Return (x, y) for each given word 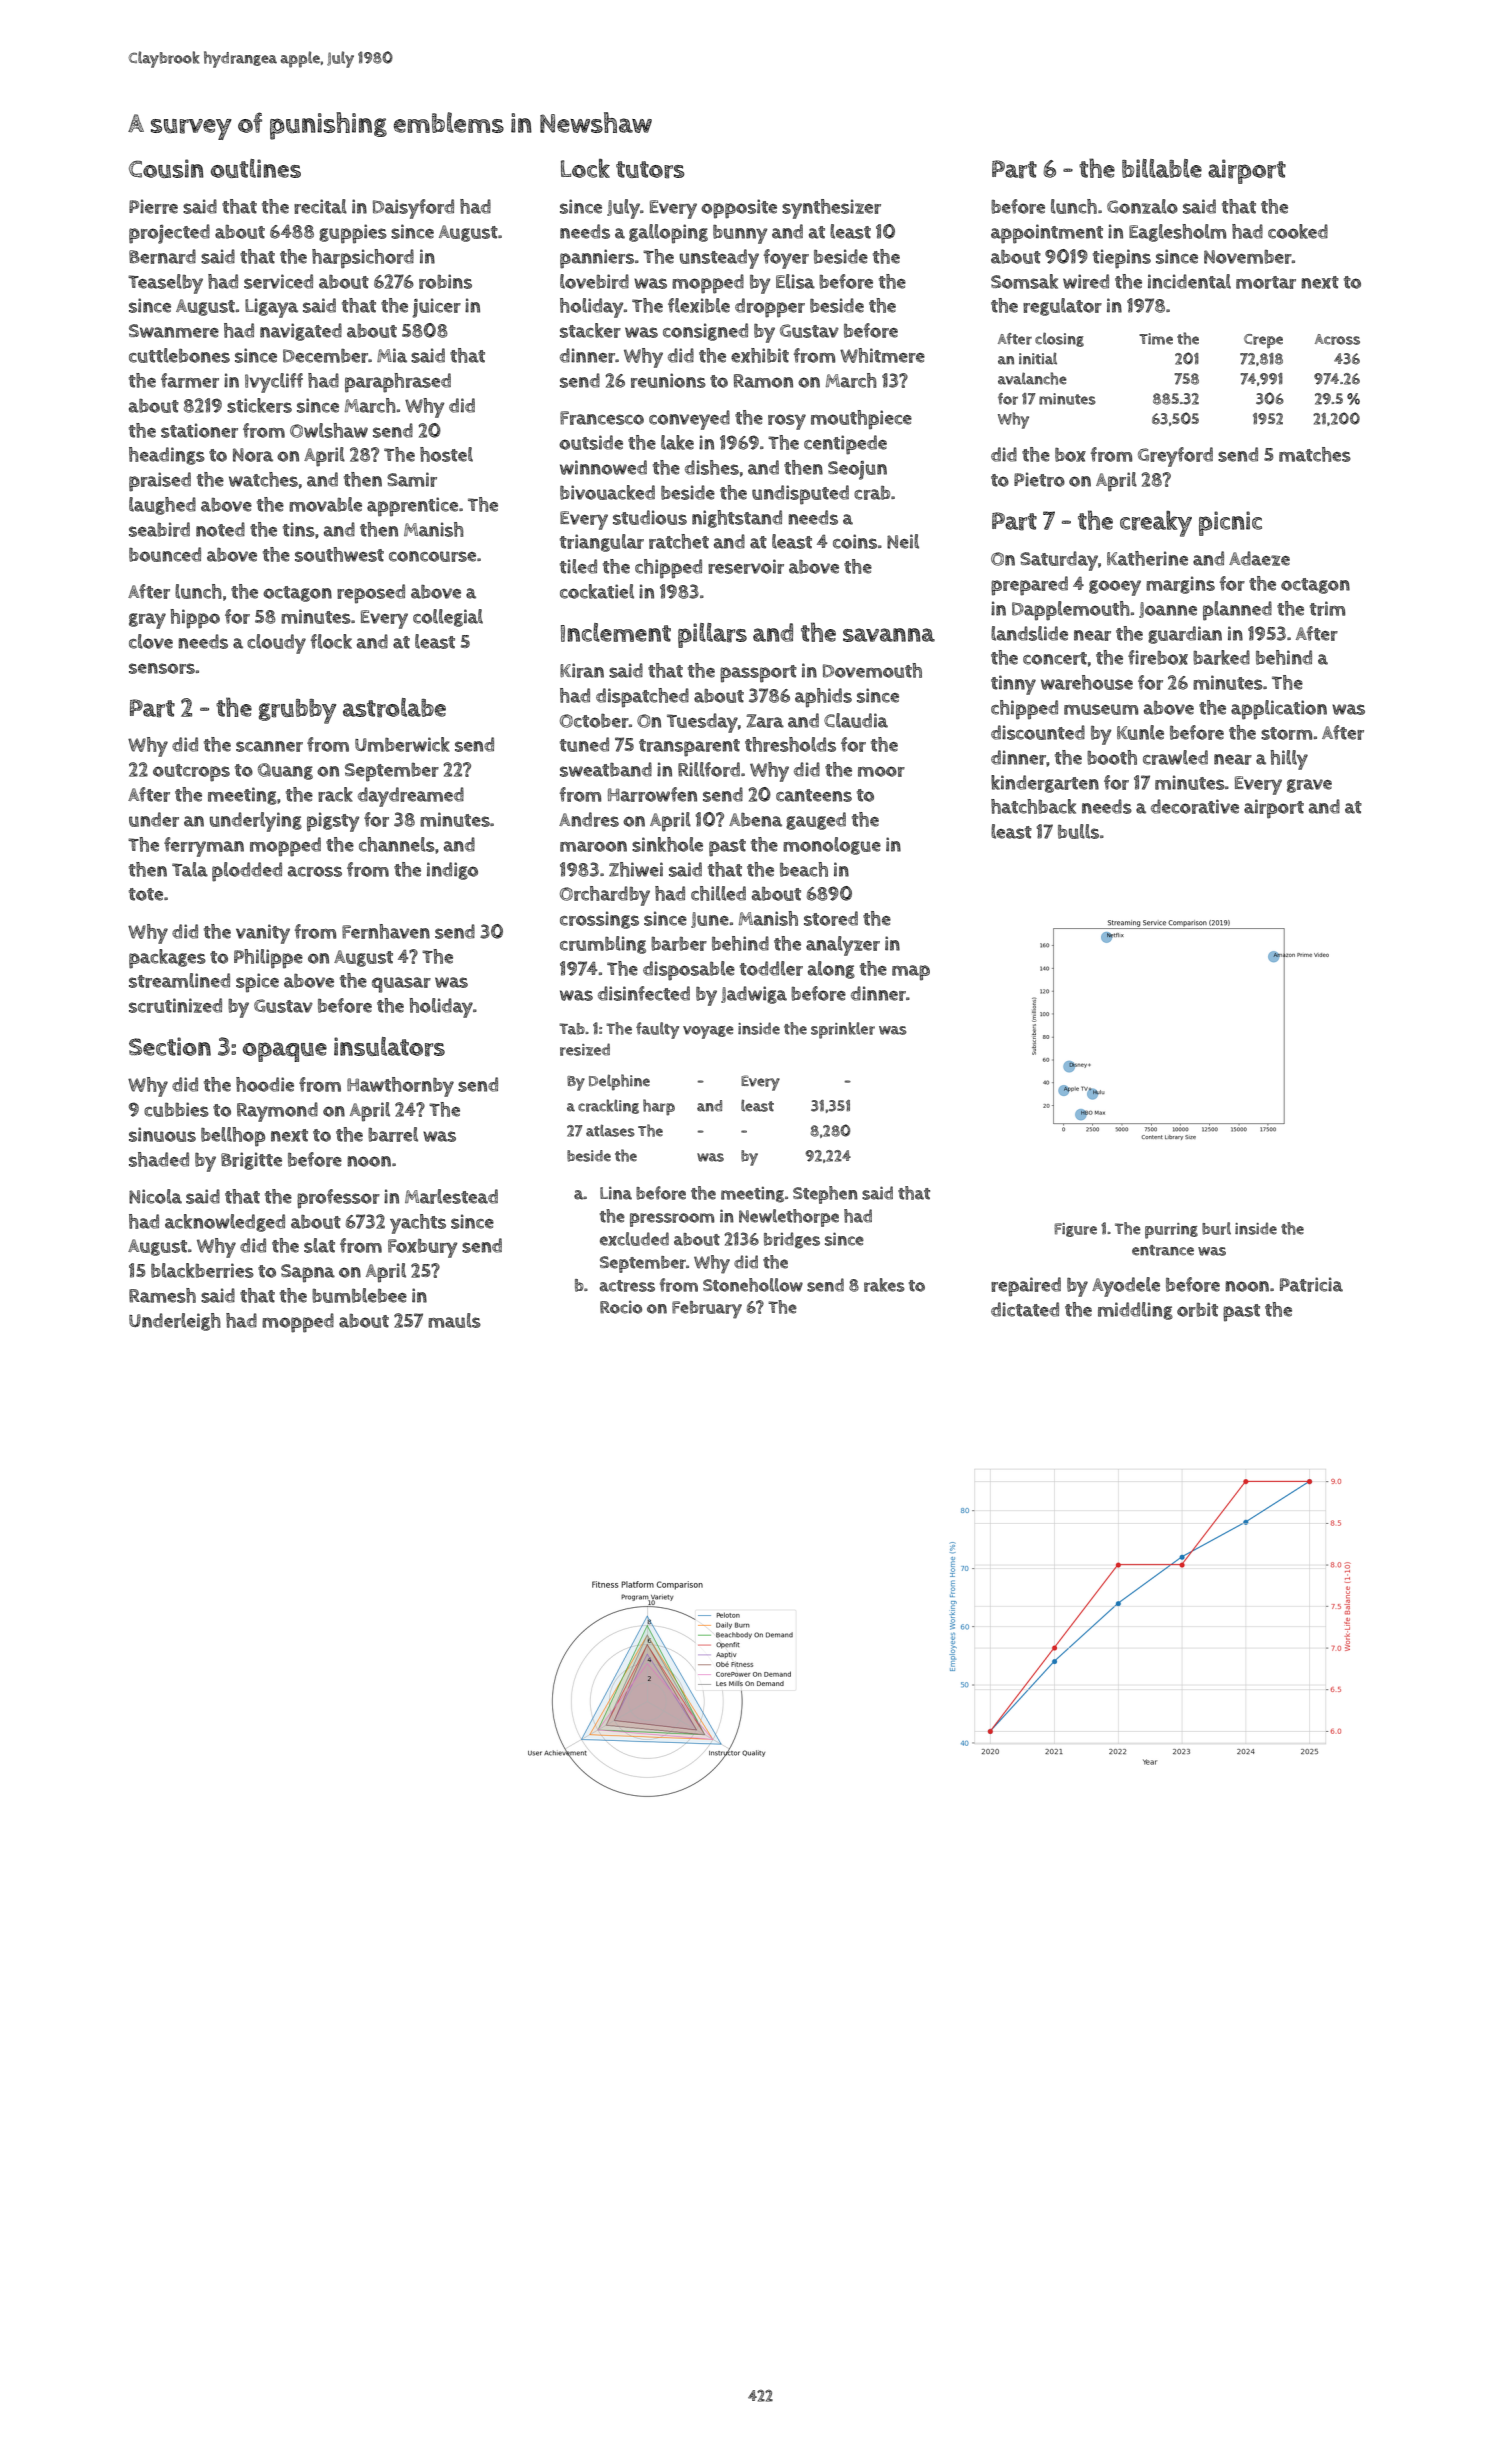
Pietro (1039, 479)
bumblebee (359, 1295)
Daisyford (413, 209)
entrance (1163, 1250)
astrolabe (394, 708)
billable (1162, 168)
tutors (650, 170)
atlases (610, 1130)
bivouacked (607, 492)
